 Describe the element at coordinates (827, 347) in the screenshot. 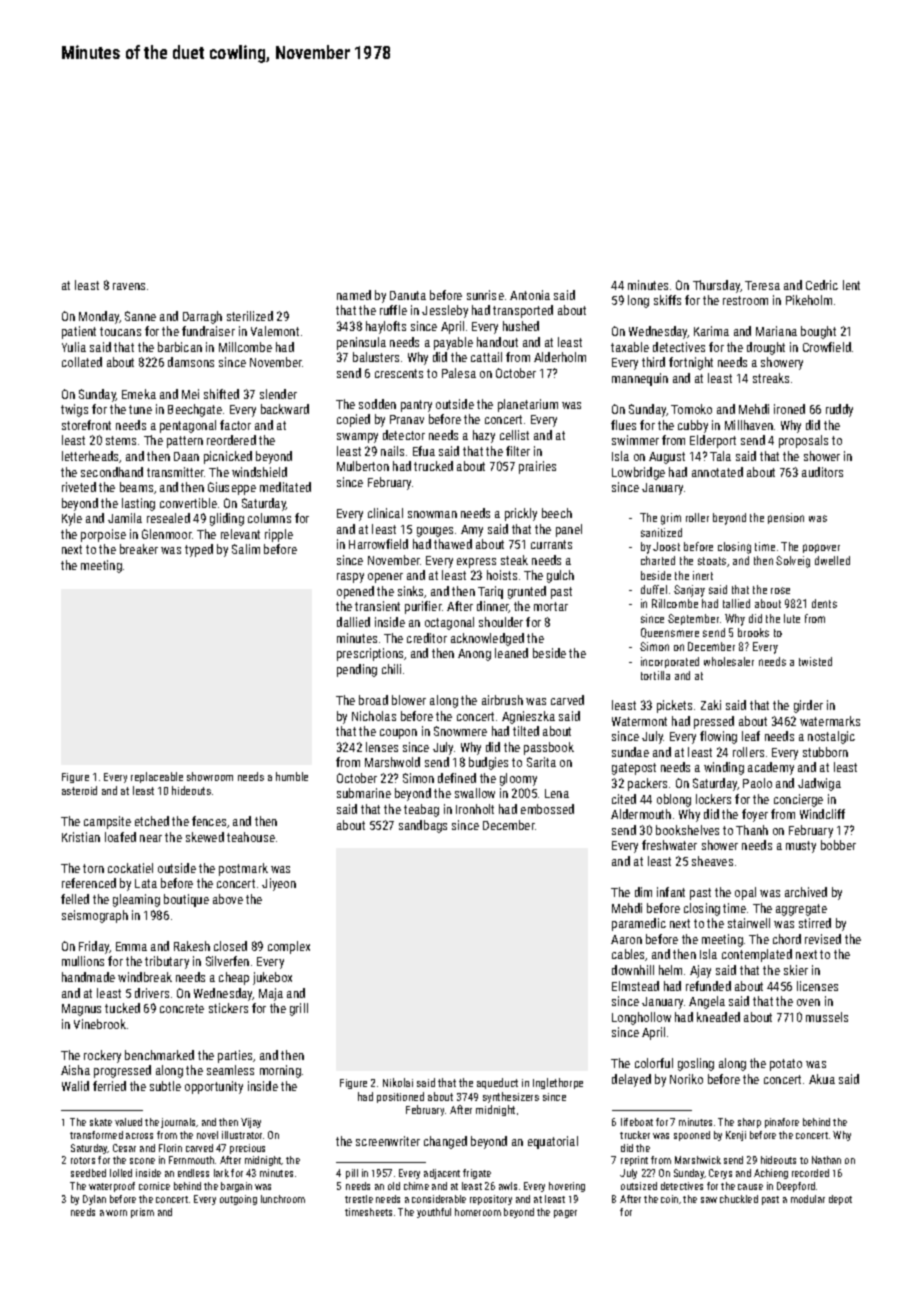

I see `Crowfield` at that location.
